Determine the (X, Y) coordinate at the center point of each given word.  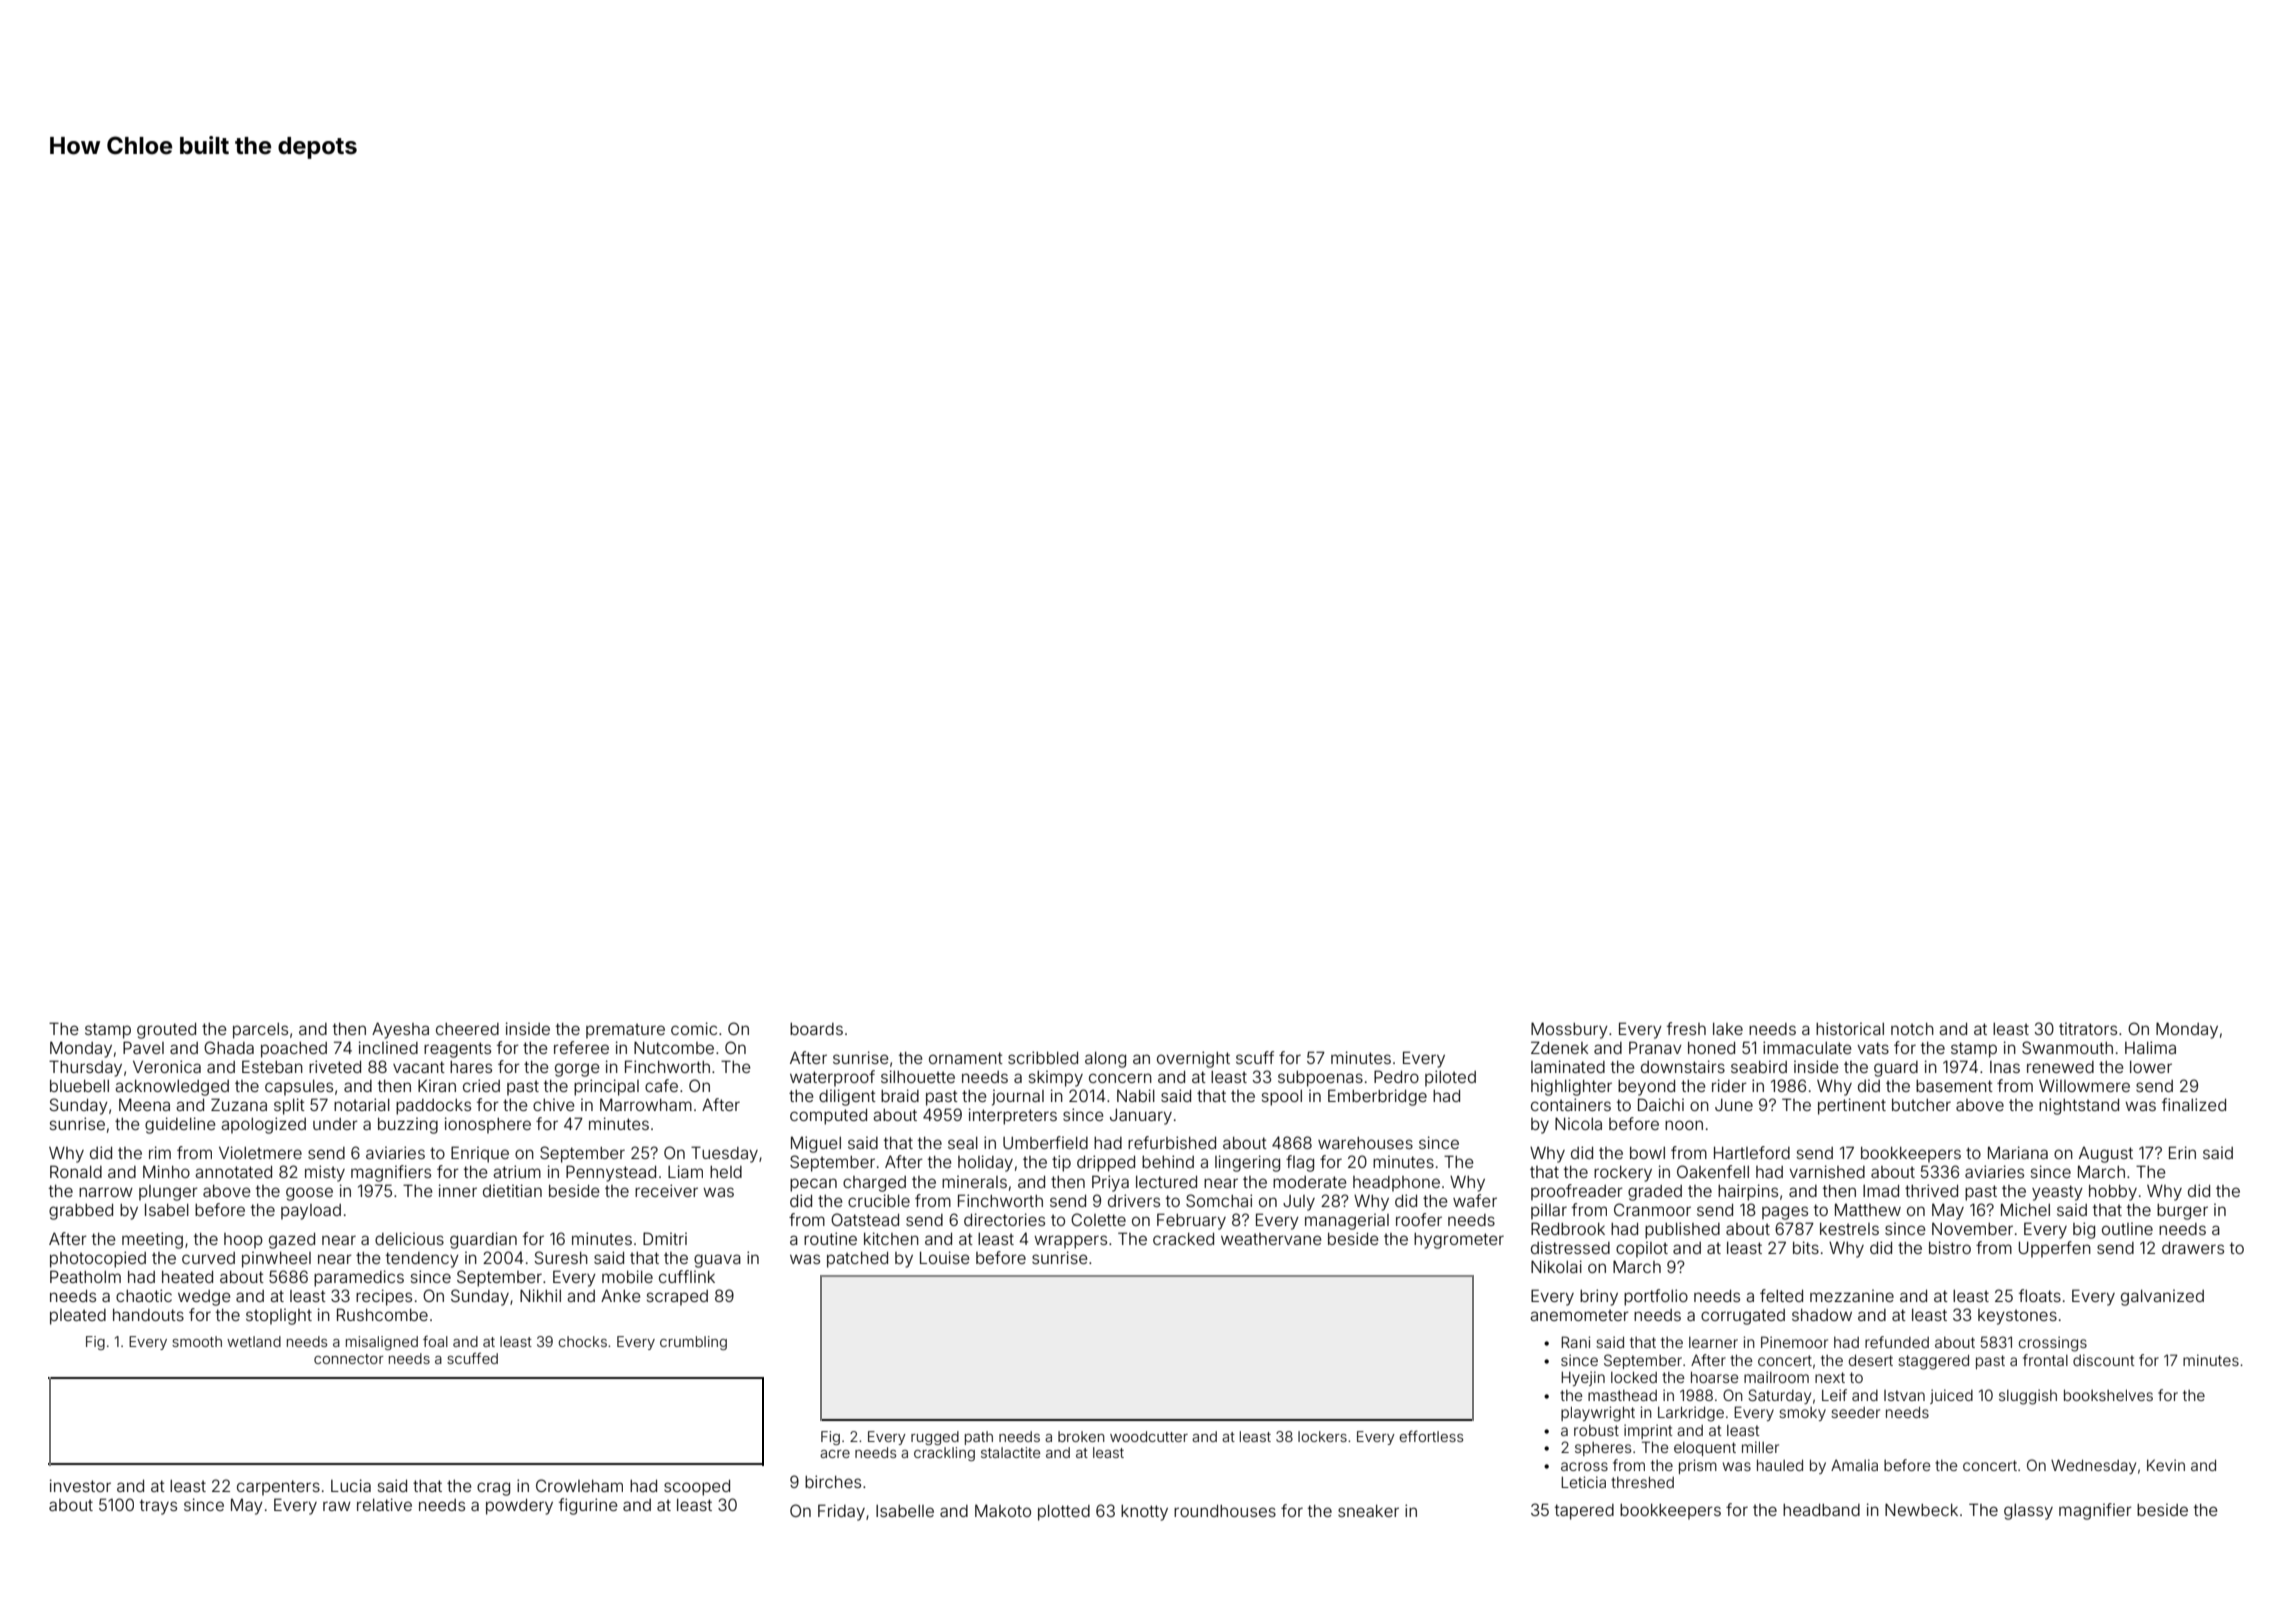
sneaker (1368, 1511)
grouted (166, 1031)
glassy (2028, 1512)
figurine (588, 1506)
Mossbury (1569, 1030)
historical (1850, 1028)
